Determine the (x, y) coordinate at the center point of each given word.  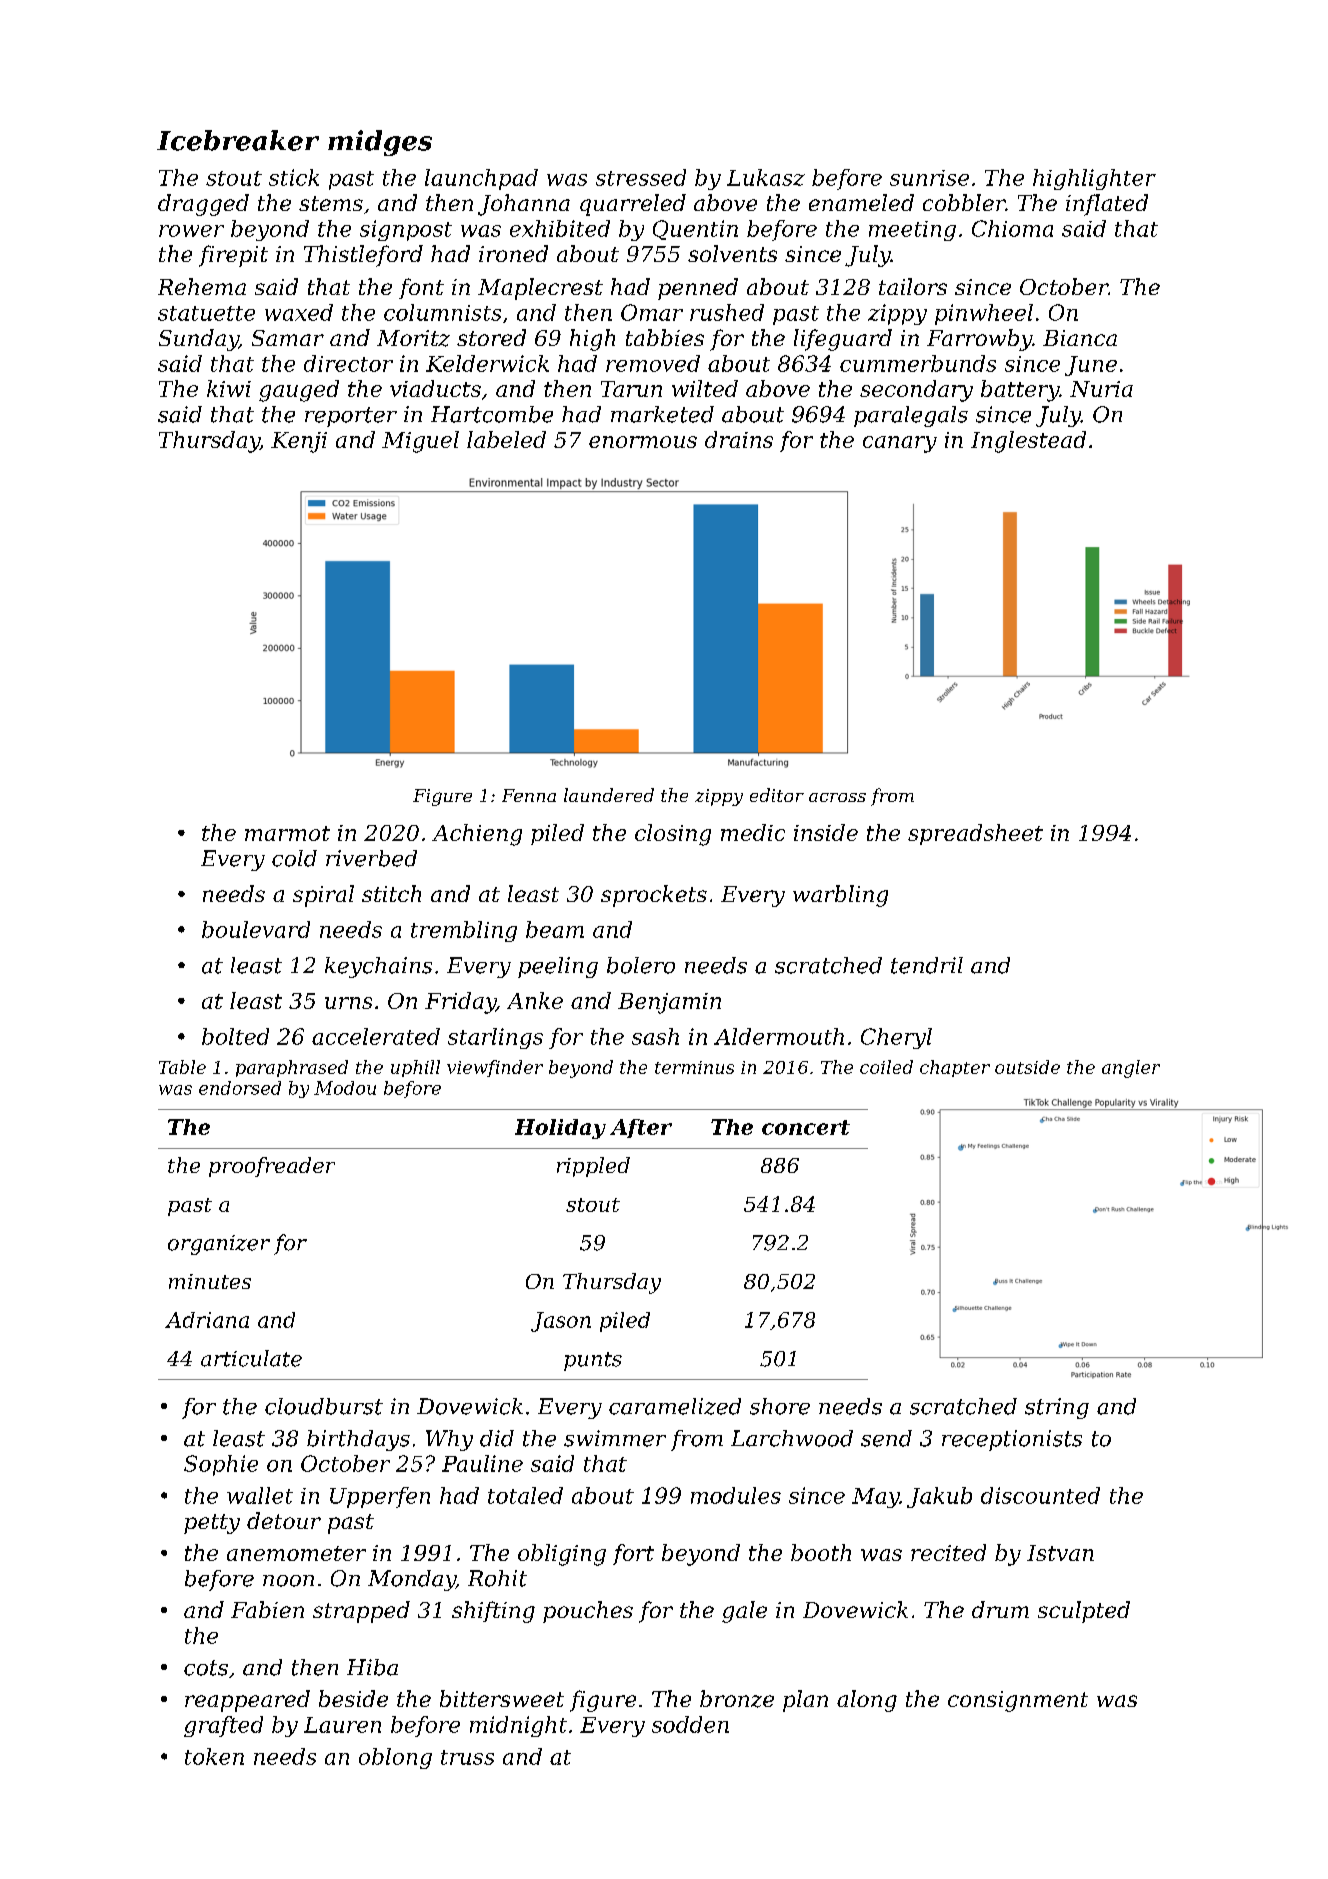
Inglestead (1028, 442)
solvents (732, 253)
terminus (694, 1067)
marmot (287, 833)
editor (777, 795)
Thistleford (363, 256)
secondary (916, 391)
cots (206, 1668)
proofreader (272, 1167)
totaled (525, 1495)
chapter (955, 1068)
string (1057, 1408)
